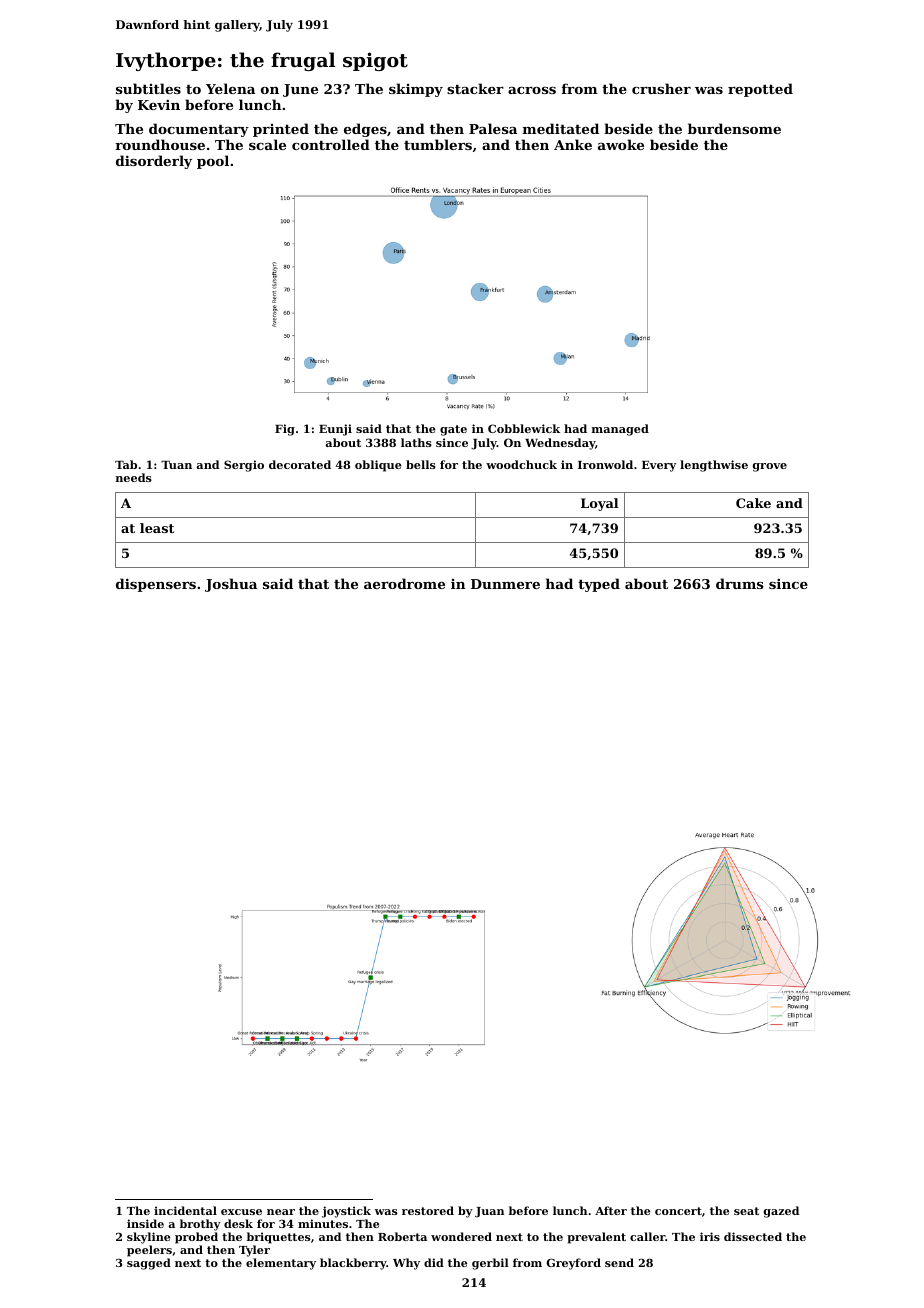 The image size is (924, 1308). I want to click on dissected, so click(753, 1236).
